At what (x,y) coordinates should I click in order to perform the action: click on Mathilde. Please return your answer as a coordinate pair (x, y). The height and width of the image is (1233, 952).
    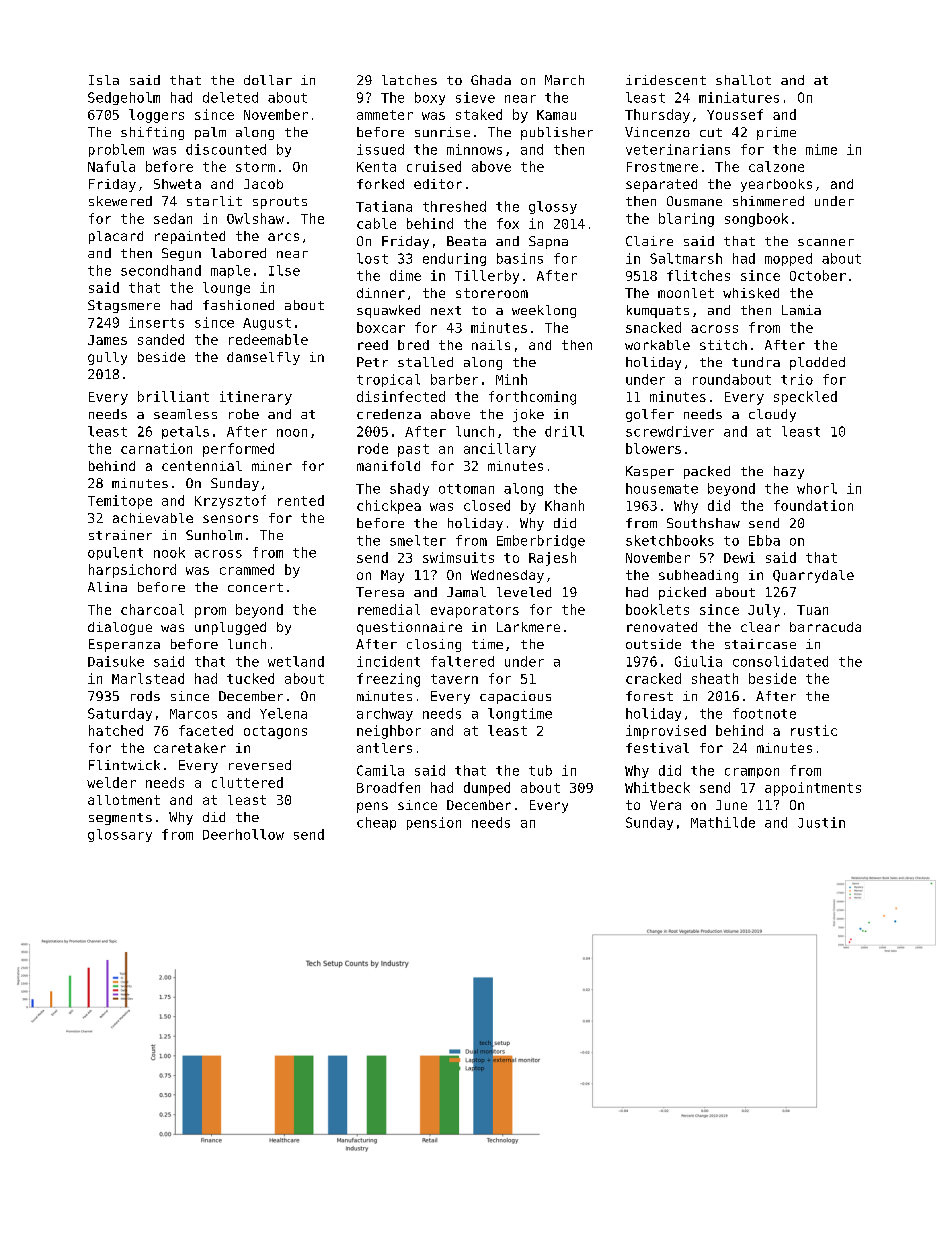
    Looking at the image, I should click on (723, 822).
